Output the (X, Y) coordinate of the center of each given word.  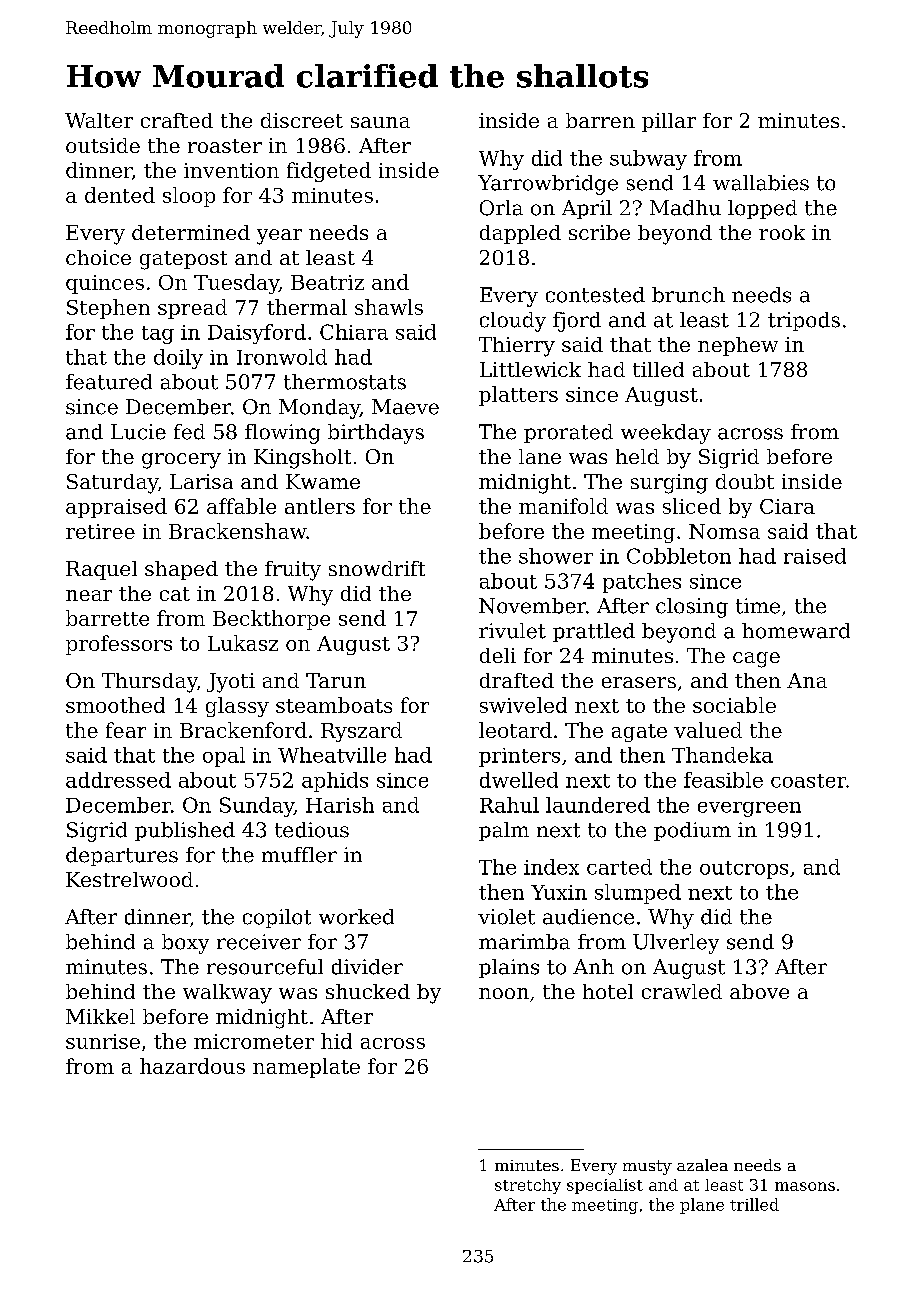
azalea (702, 1165)
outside (103, 145)
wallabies (761, 183)
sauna (380, 122)
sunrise (103, 1041)
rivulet (512, 631)
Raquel (101, 570)
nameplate (306, 1068)
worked (356, 917)
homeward (796, 631)
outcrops (744, 870)
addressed (118, 780)
